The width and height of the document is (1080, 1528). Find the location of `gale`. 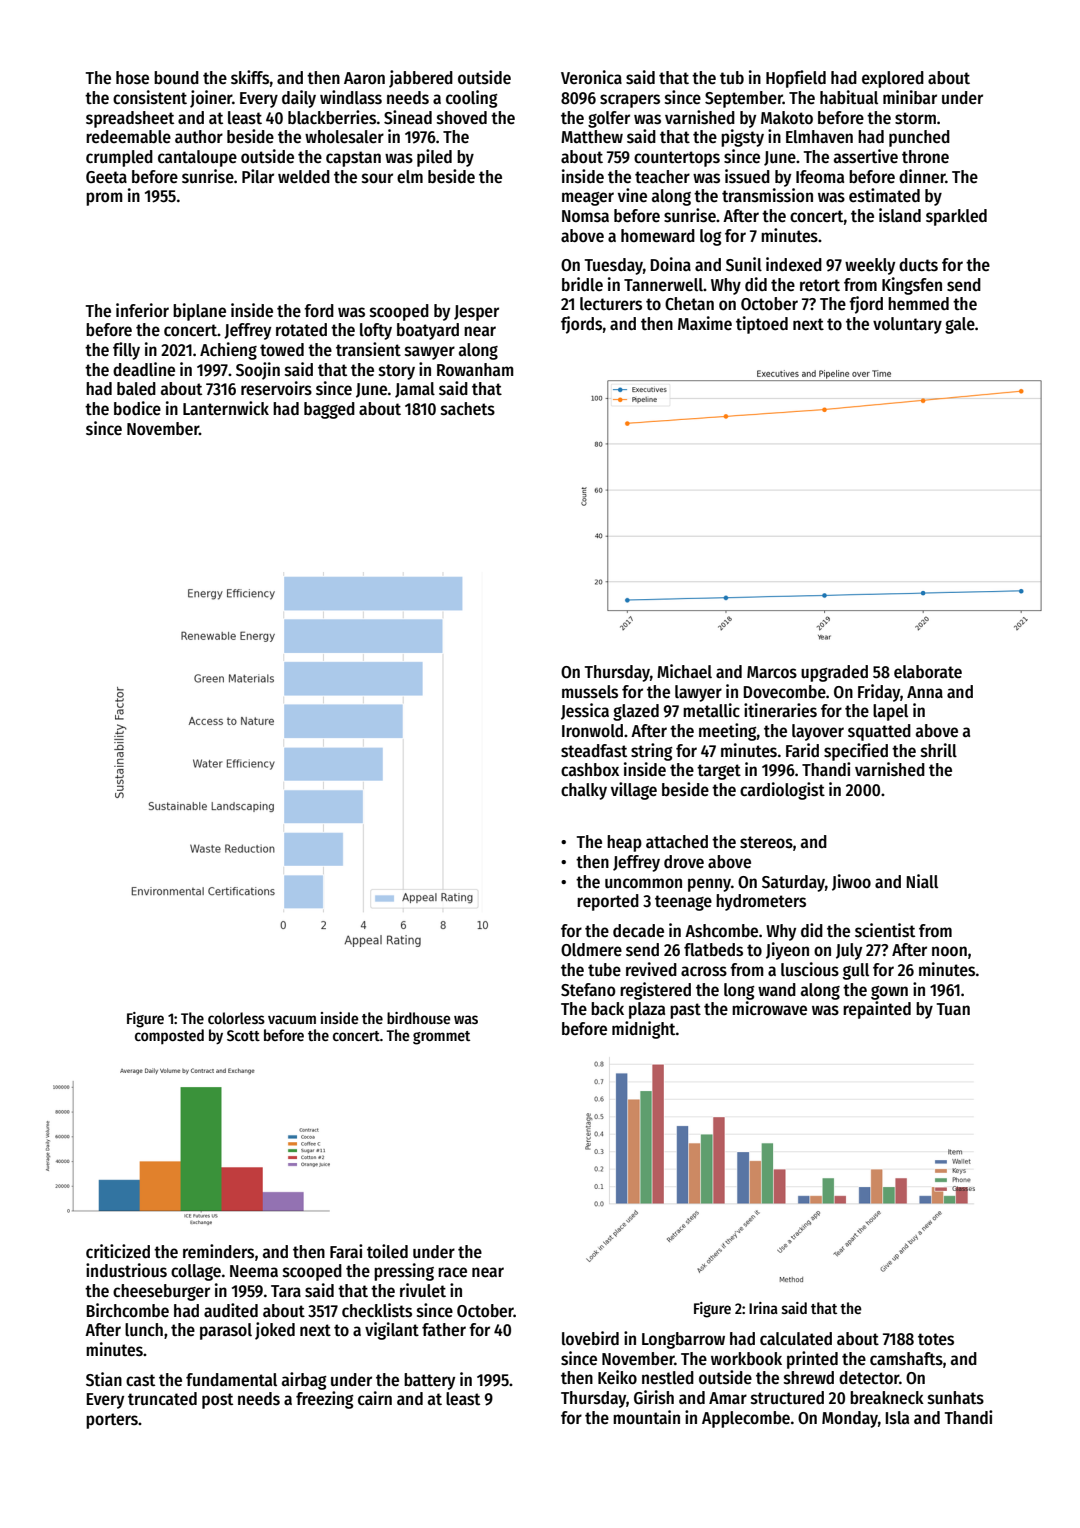

gale is located at coordinates (960, 325).
